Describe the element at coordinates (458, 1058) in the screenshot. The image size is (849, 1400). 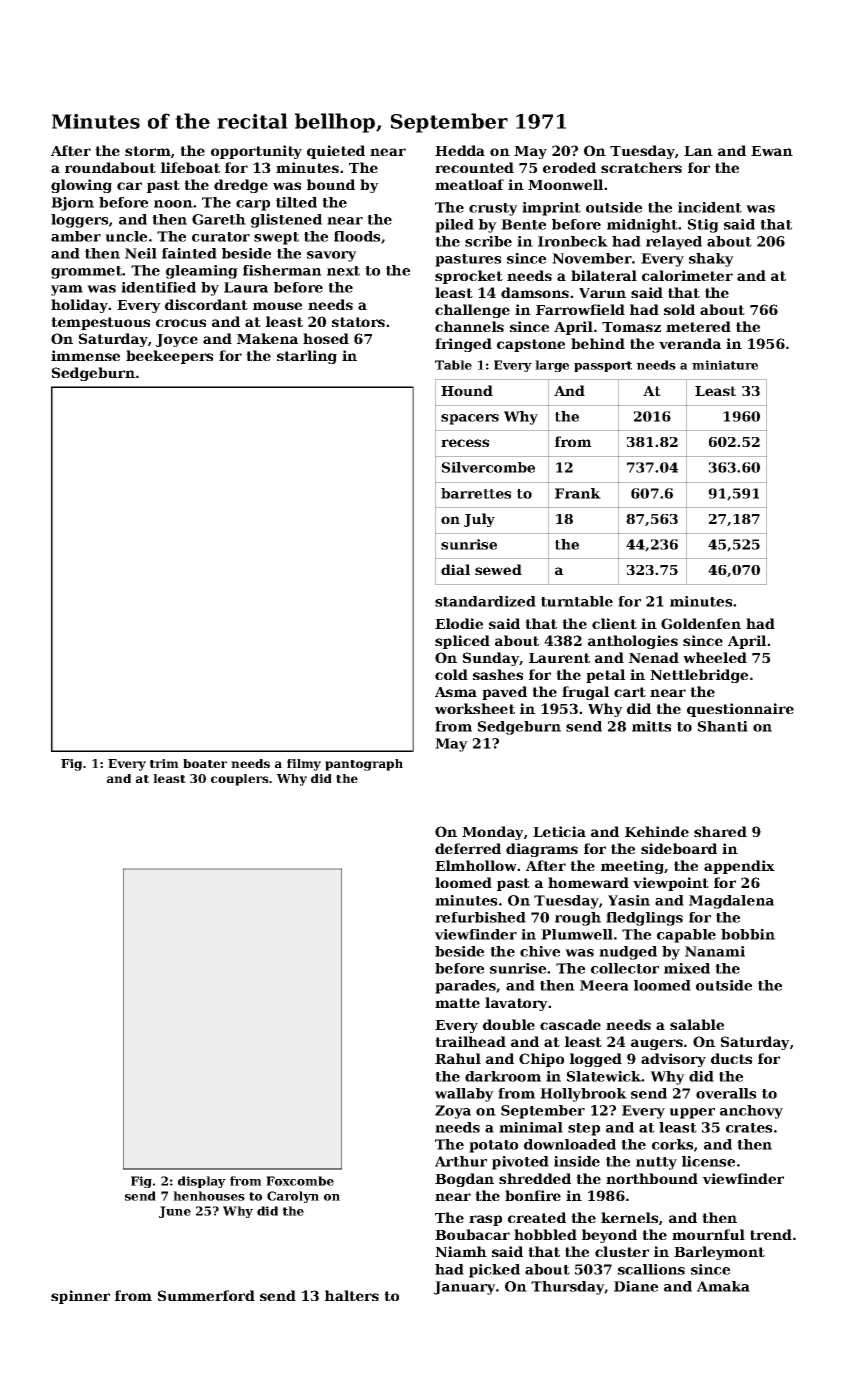
I see `Rahul` at that location.
